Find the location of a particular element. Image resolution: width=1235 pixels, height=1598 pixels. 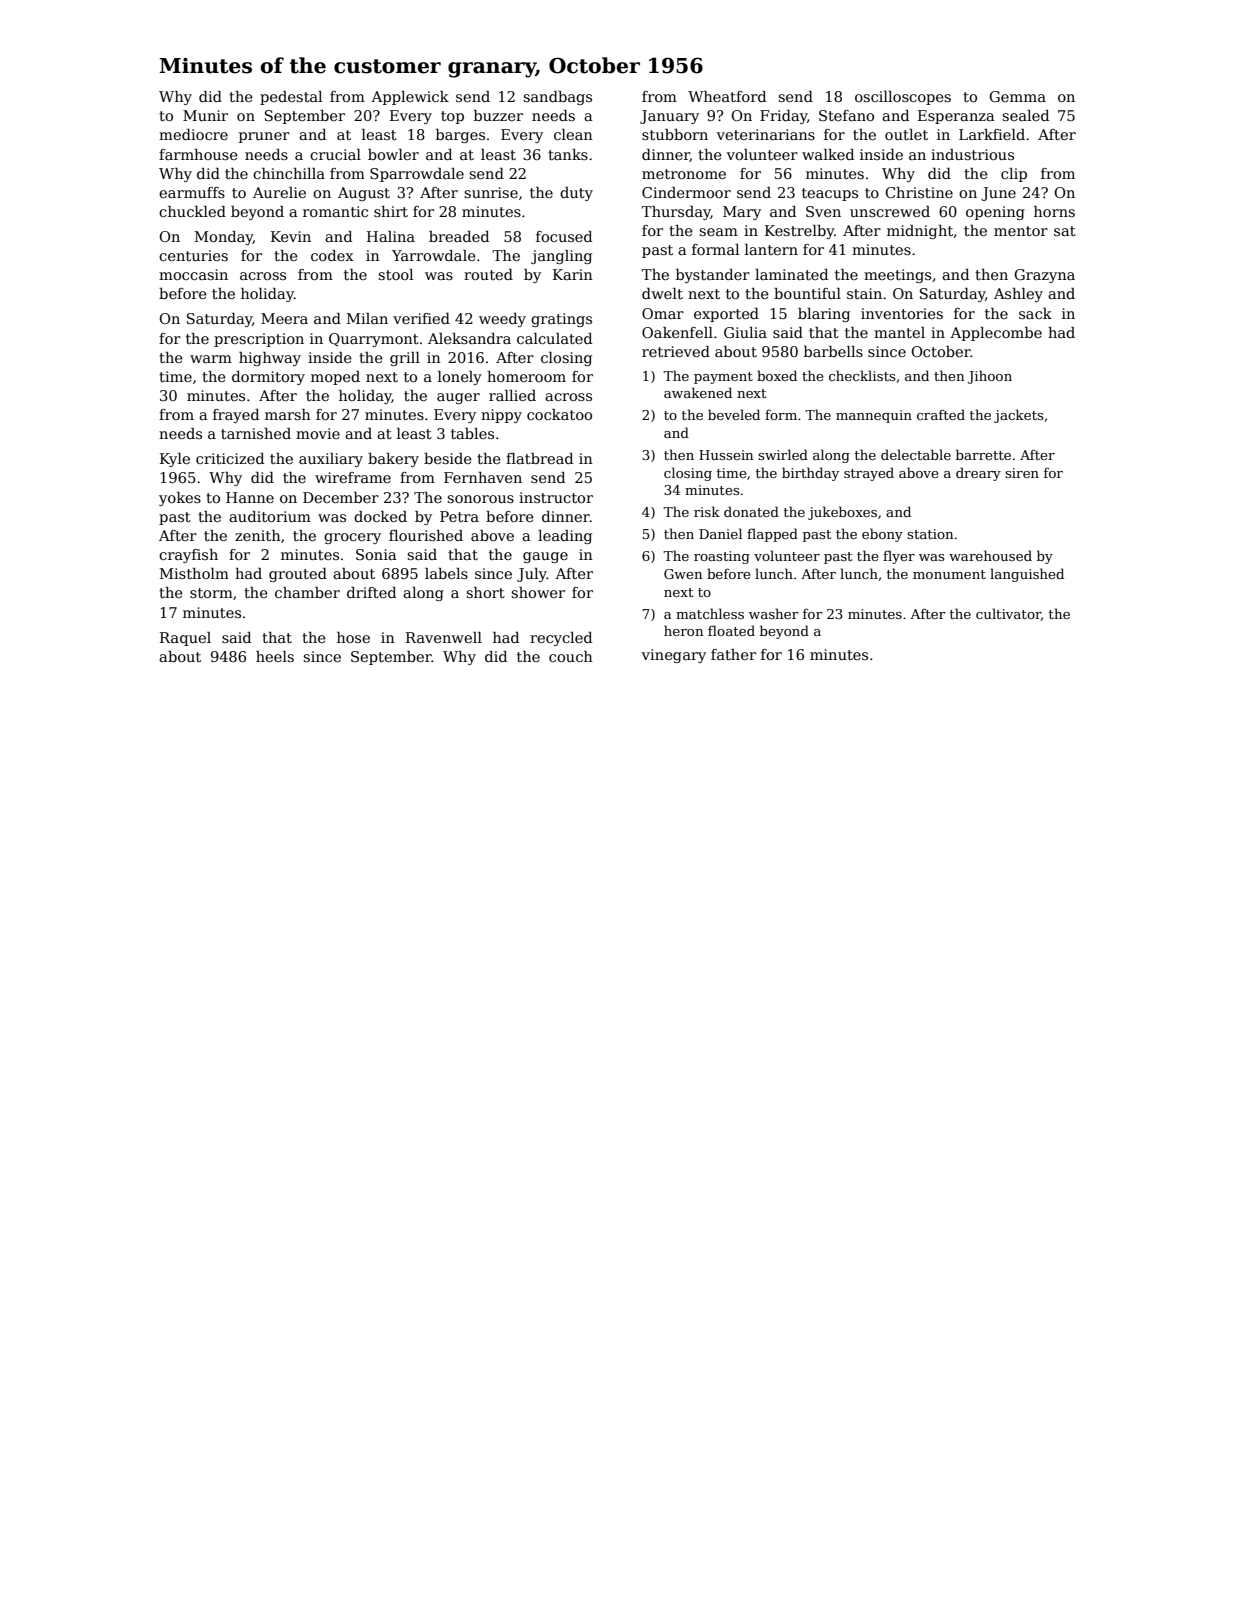

oscilloscopes is located at coordinates (903, 98).
